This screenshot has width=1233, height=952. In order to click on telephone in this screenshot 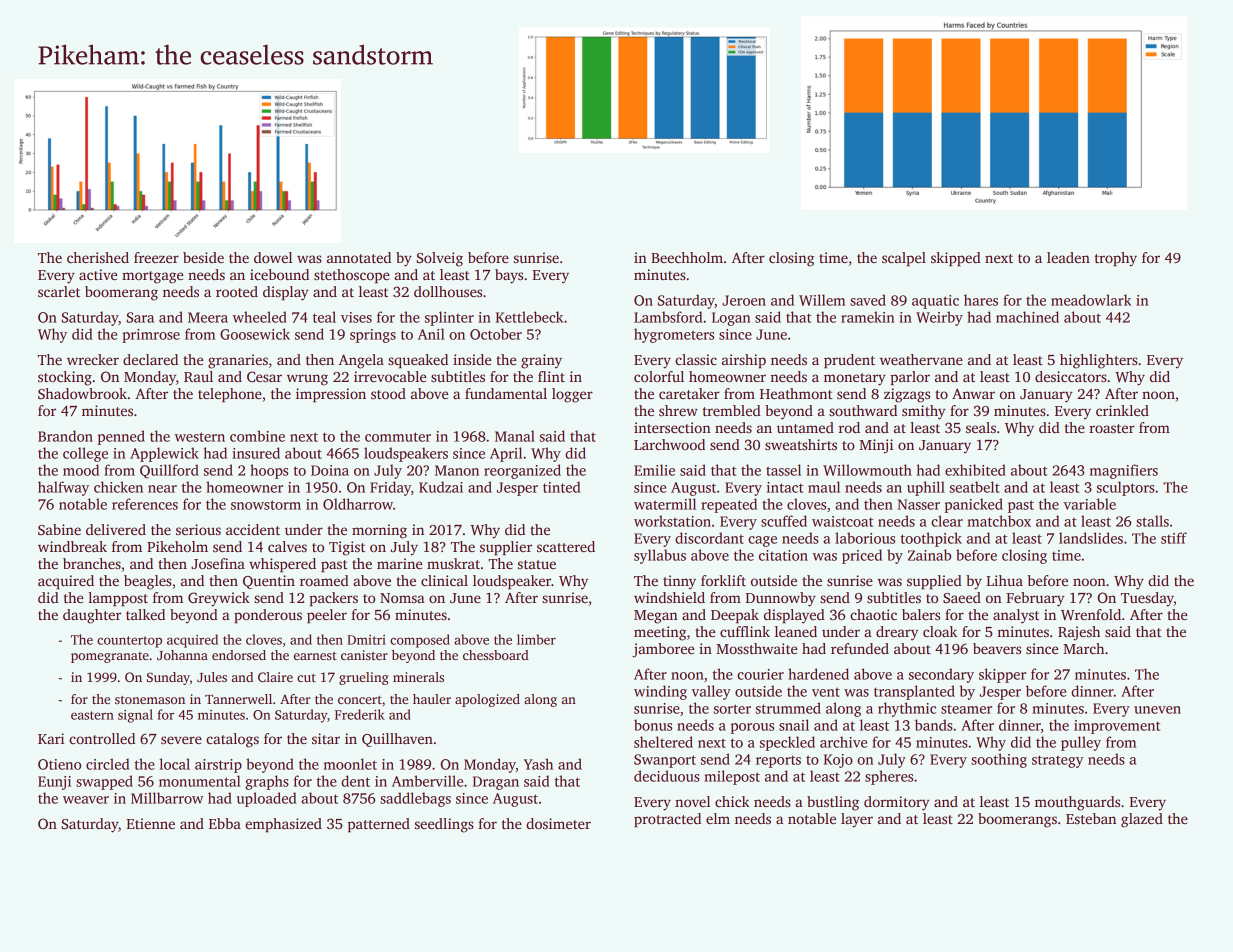, I will do `click(230, 395)`.
